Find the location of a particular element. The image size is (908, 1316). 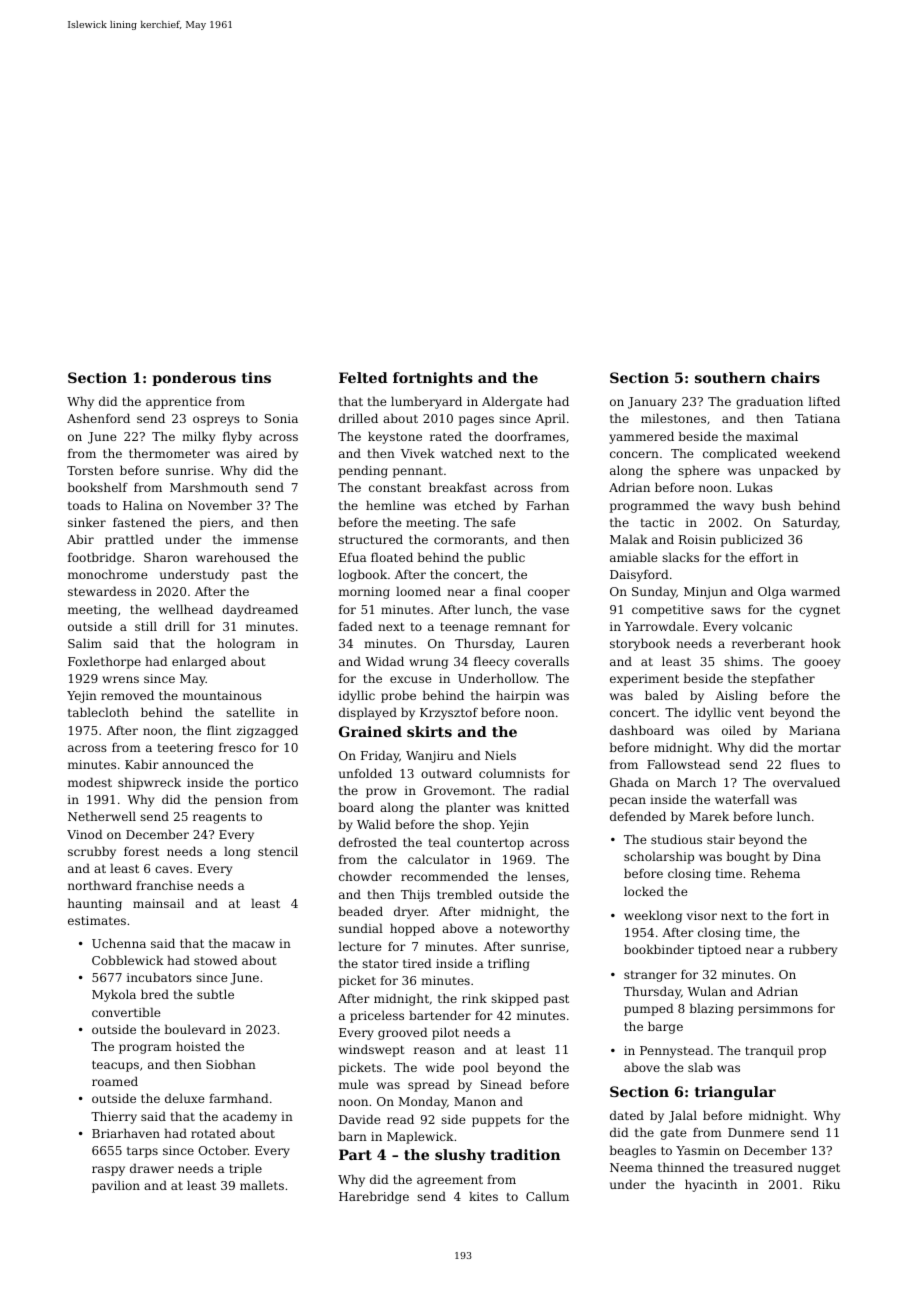

storybook is located at coordinates (640, 644).
